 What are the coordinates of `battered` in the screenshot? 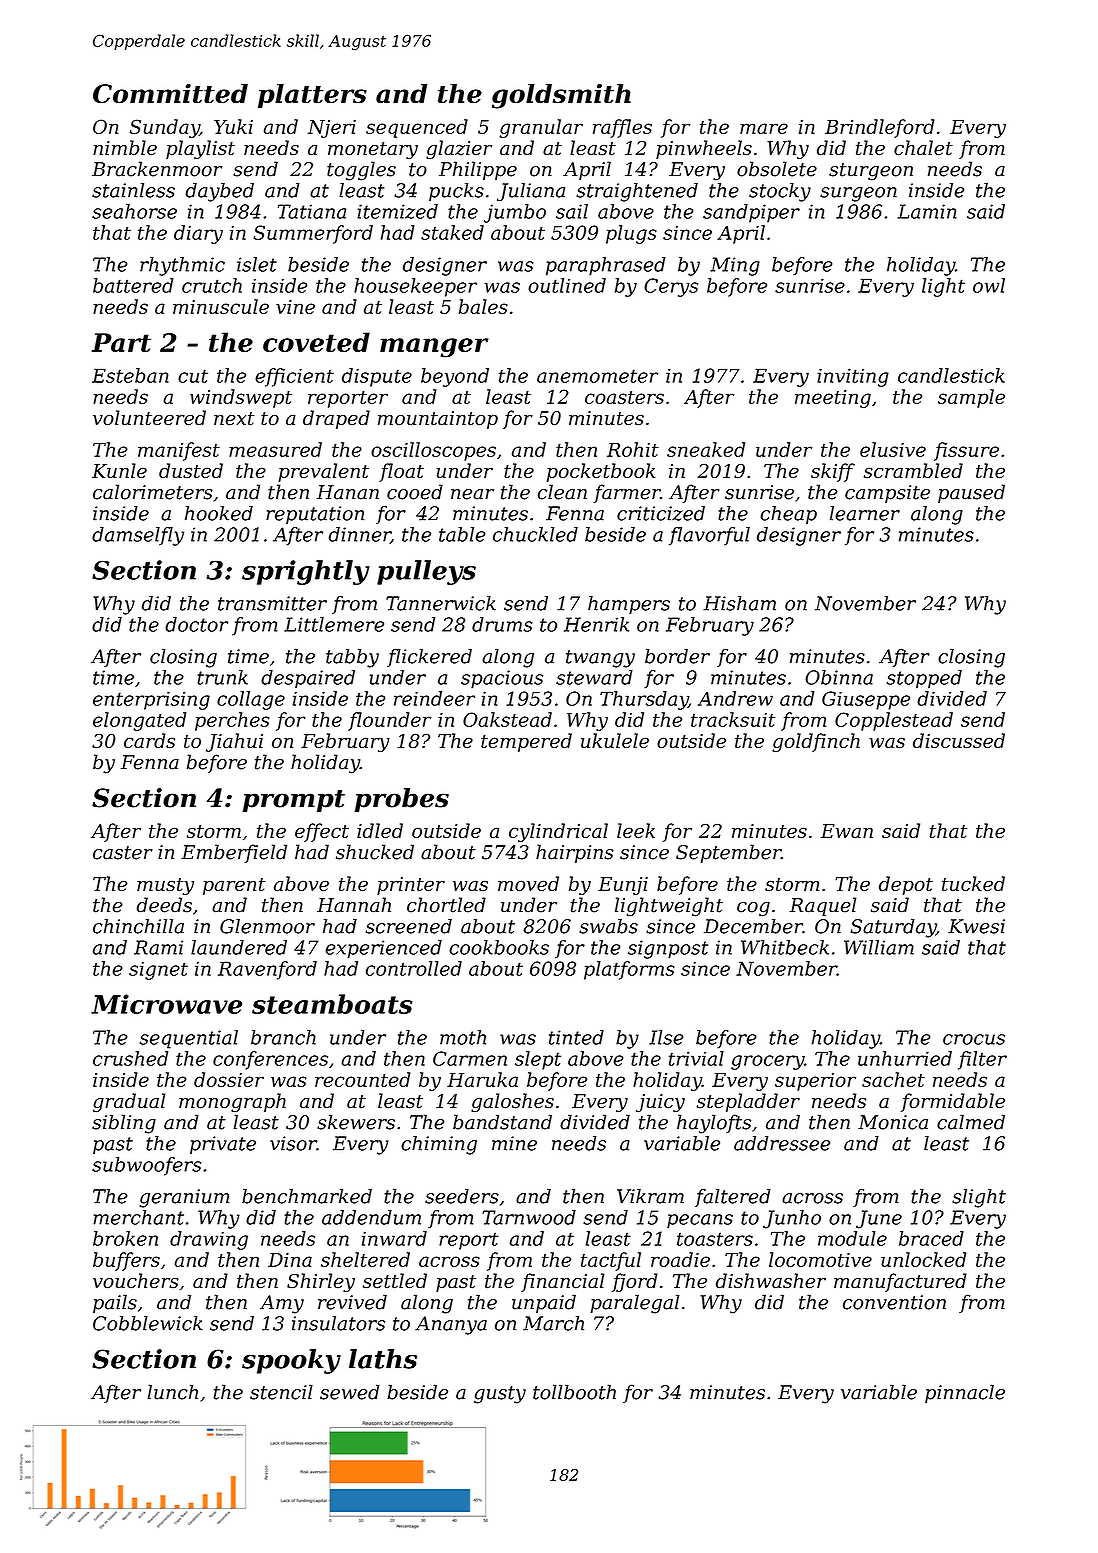 It's located at (133, 285).
